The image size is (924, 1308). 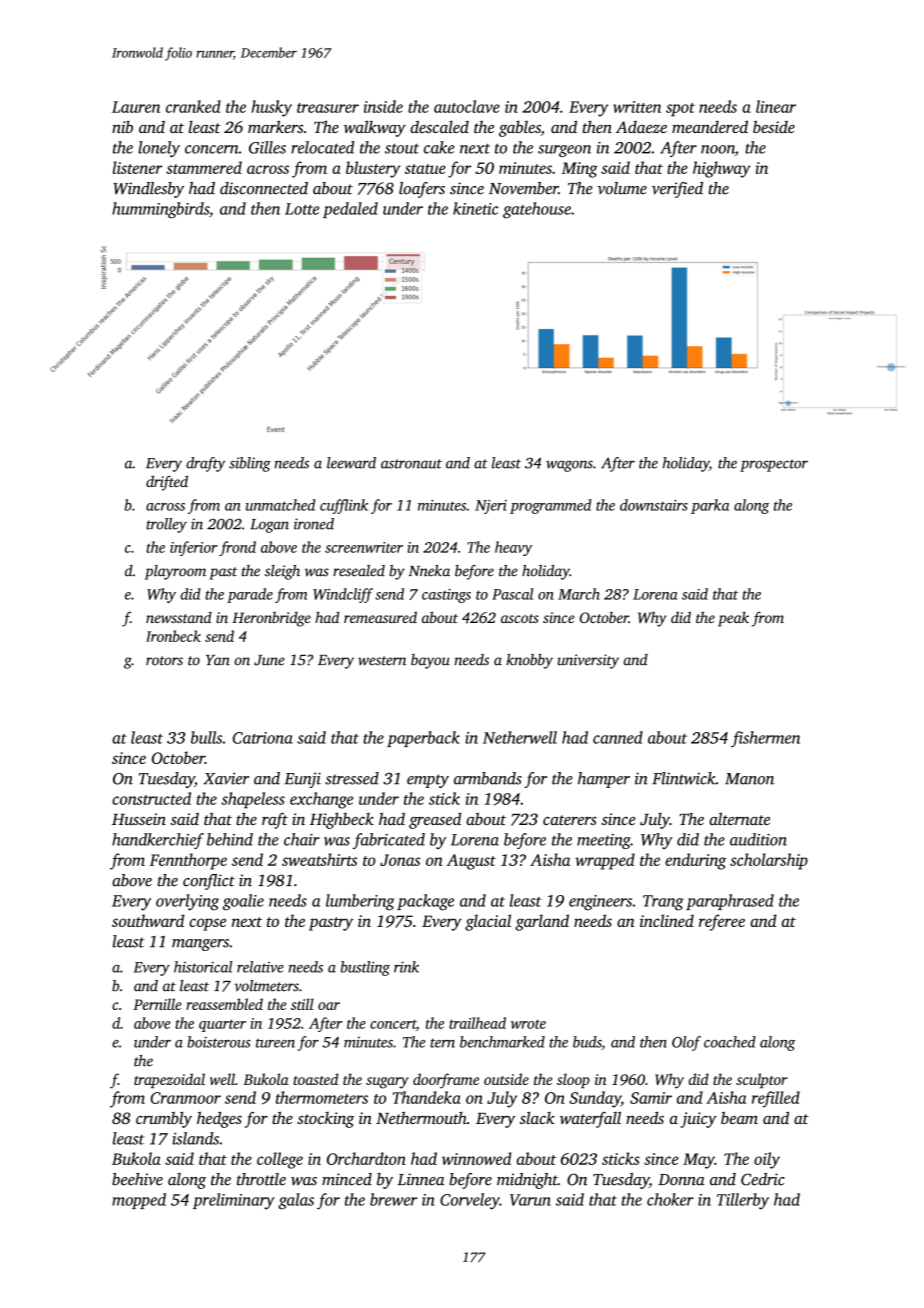 What do you see at coordinates (243, 902) in the image?
I see `goalie` at bounding box center [243, 902].
